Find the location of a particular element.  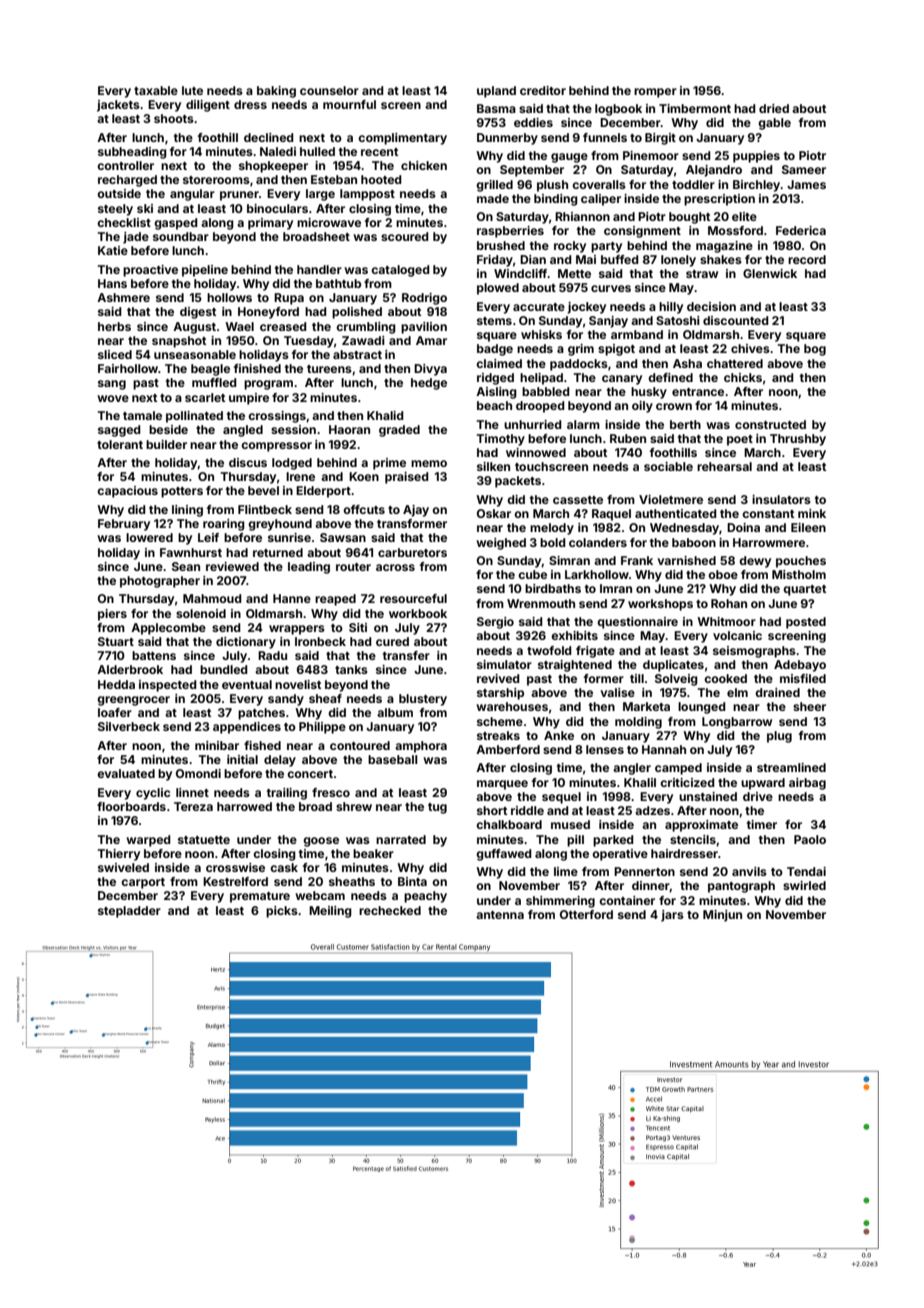

bog is located at coordinates (815, 350).
